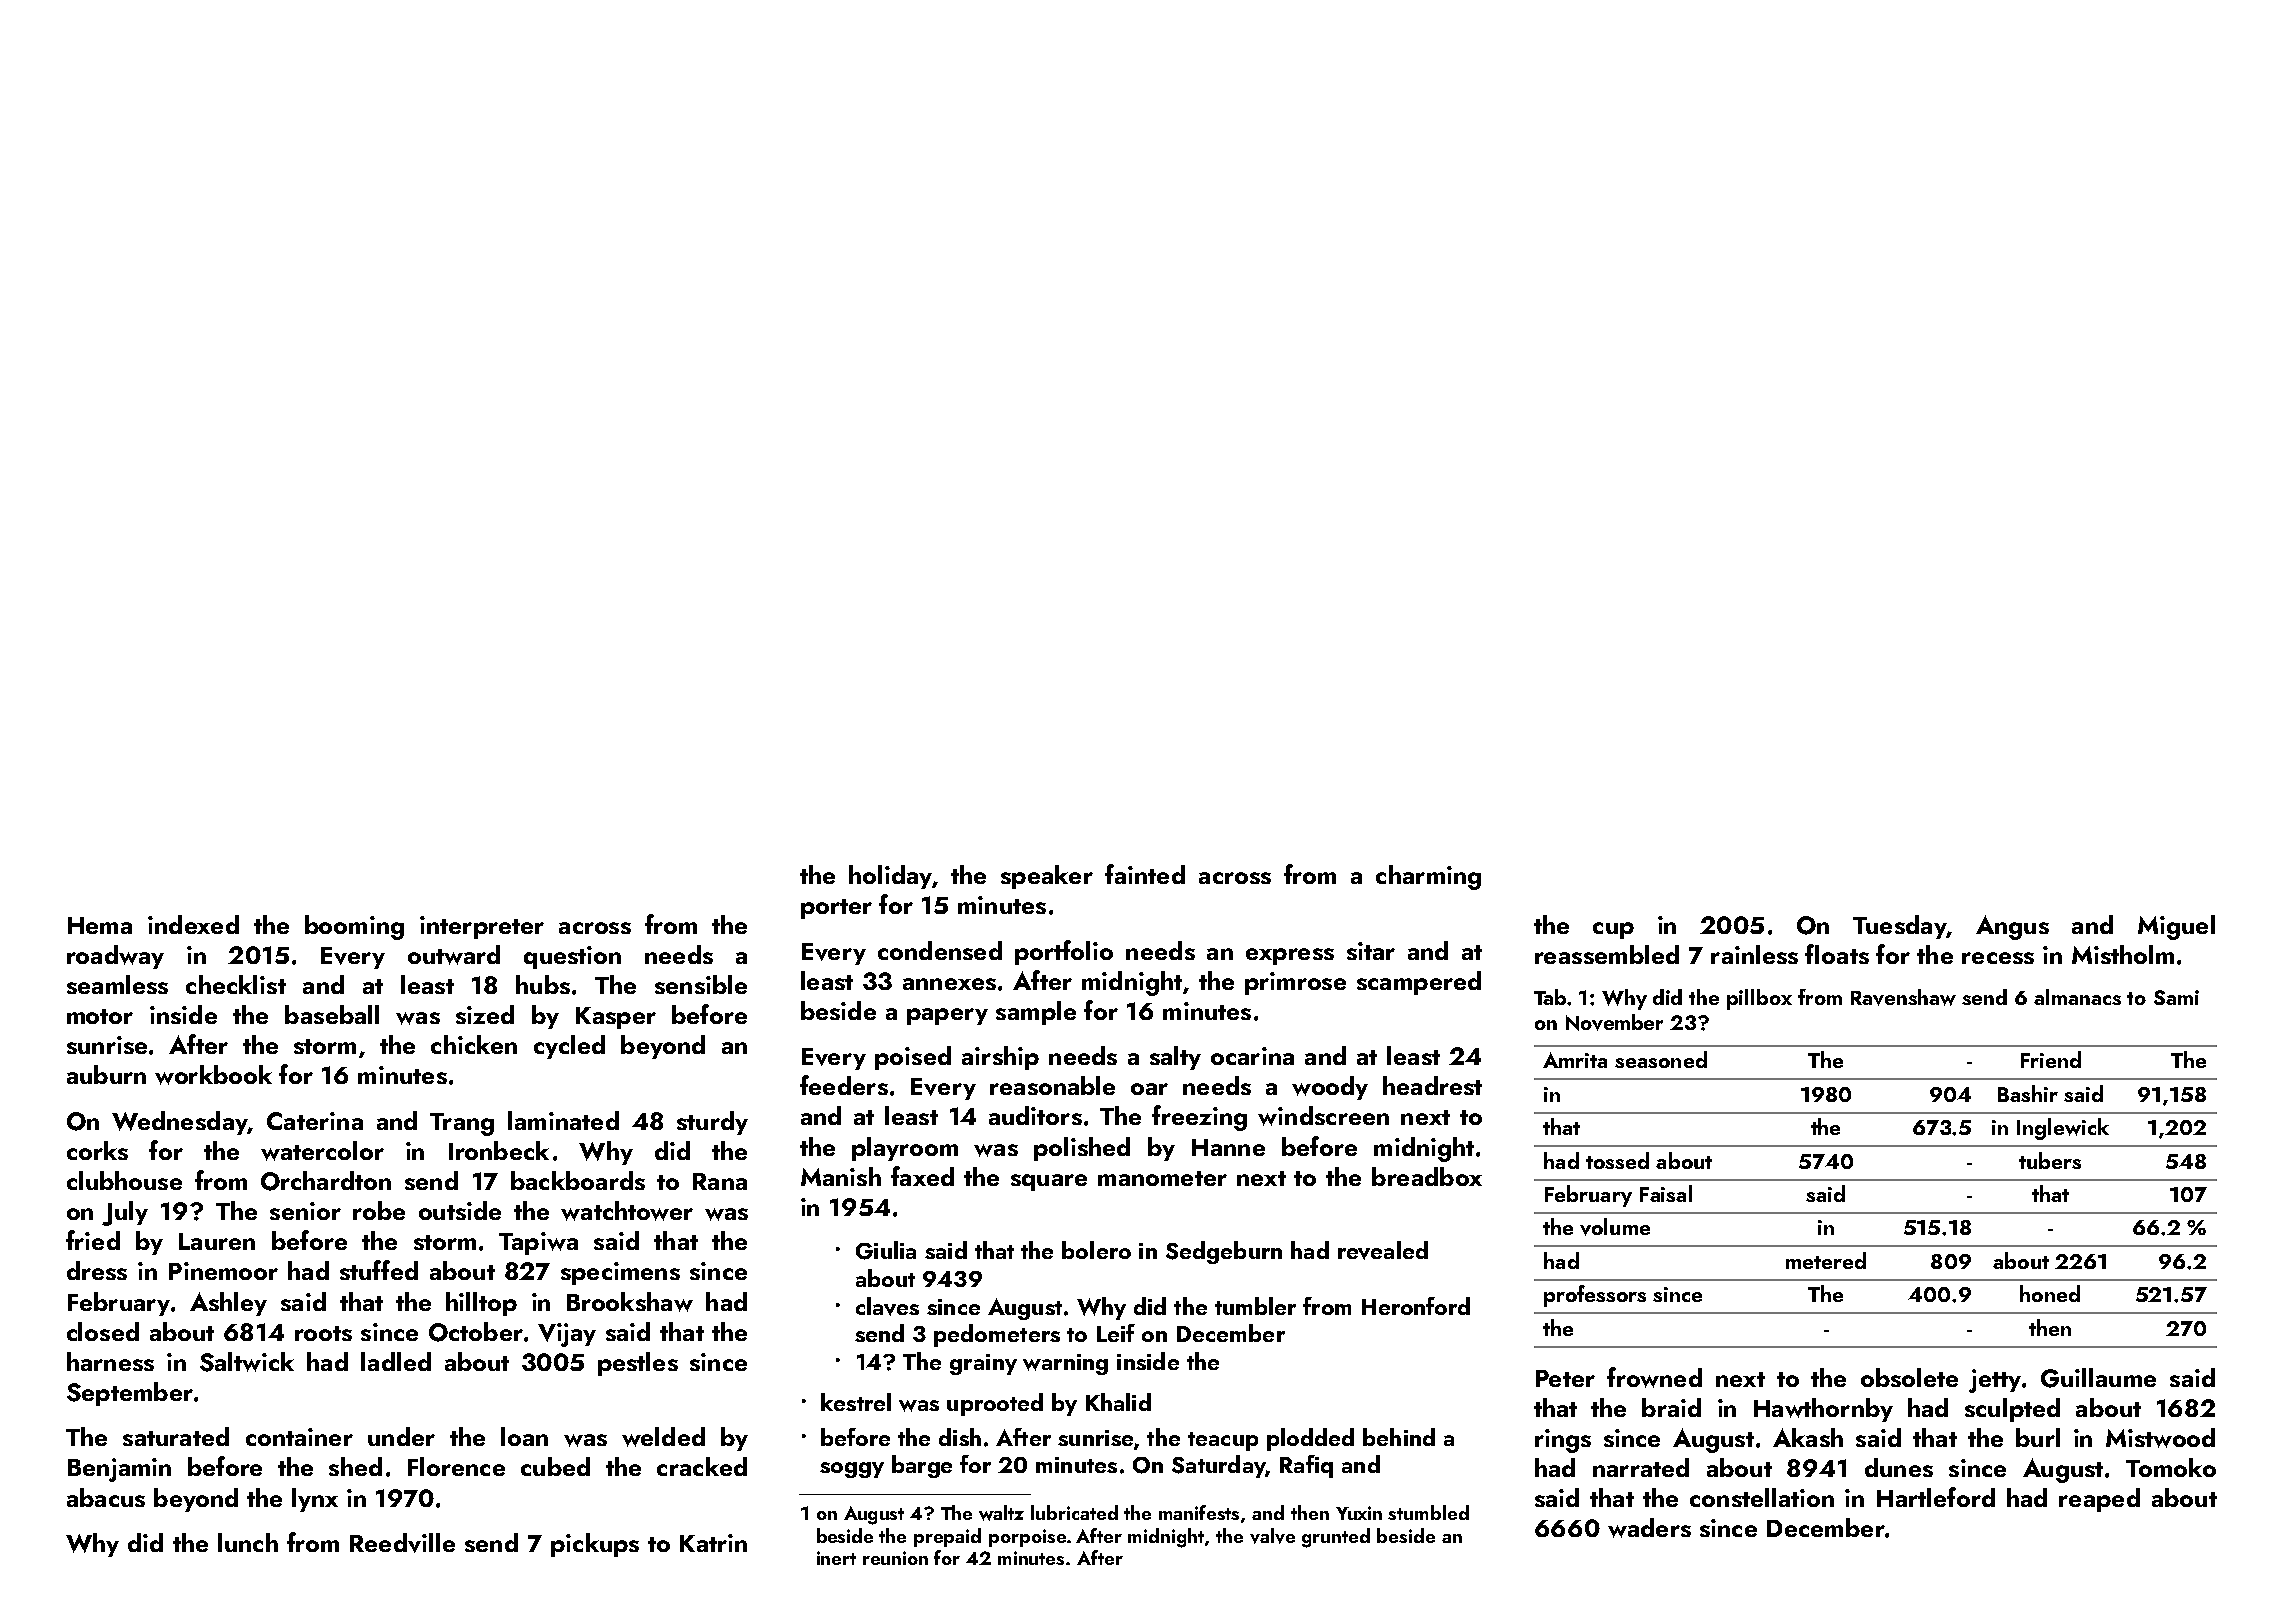  What do you see at coordinates (1064, 952) in the image?
I see `portfolio` at bounding box center [1064, 952].
